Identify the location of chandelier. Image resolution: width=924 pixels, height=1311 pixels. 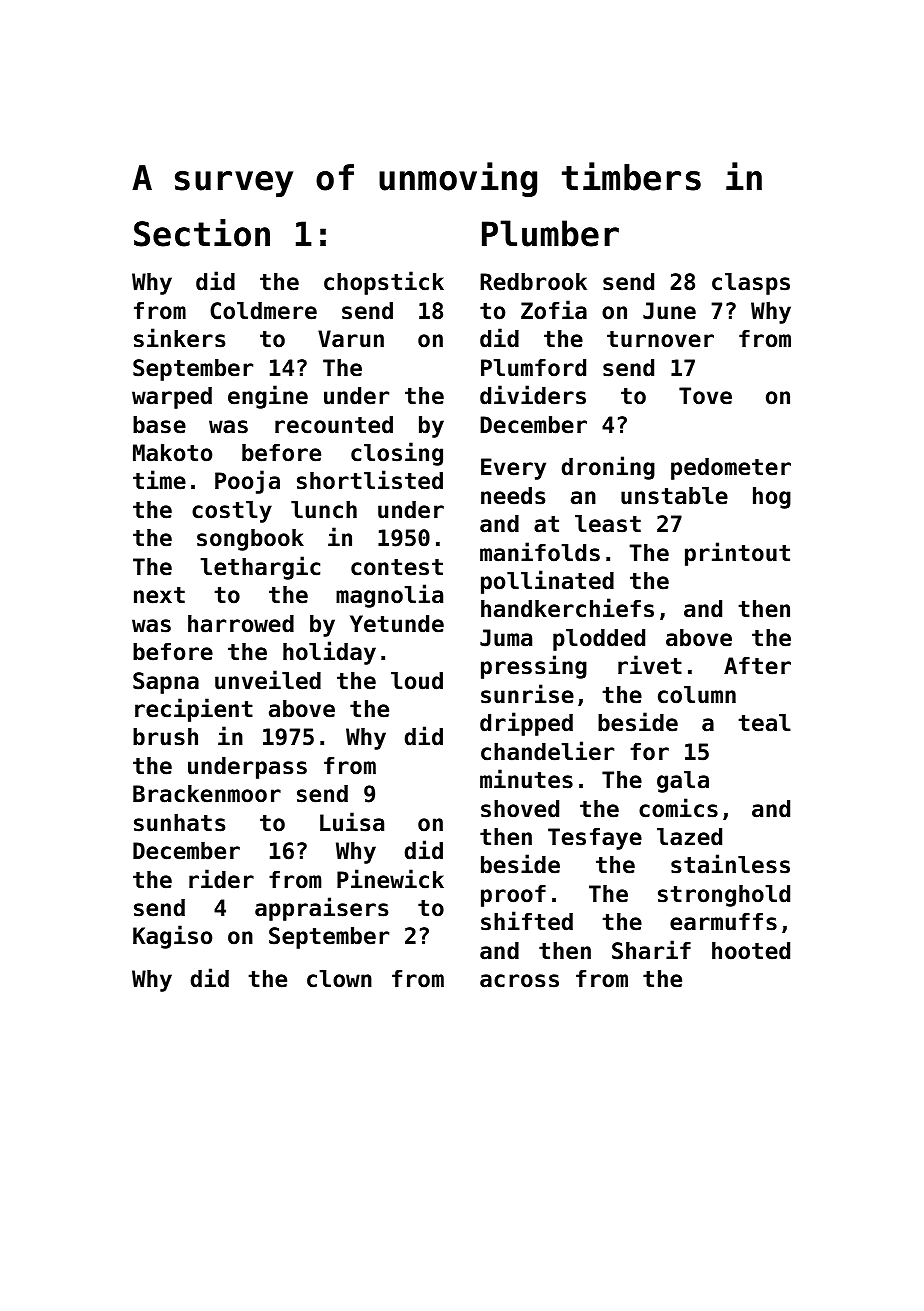
(547, 751).
